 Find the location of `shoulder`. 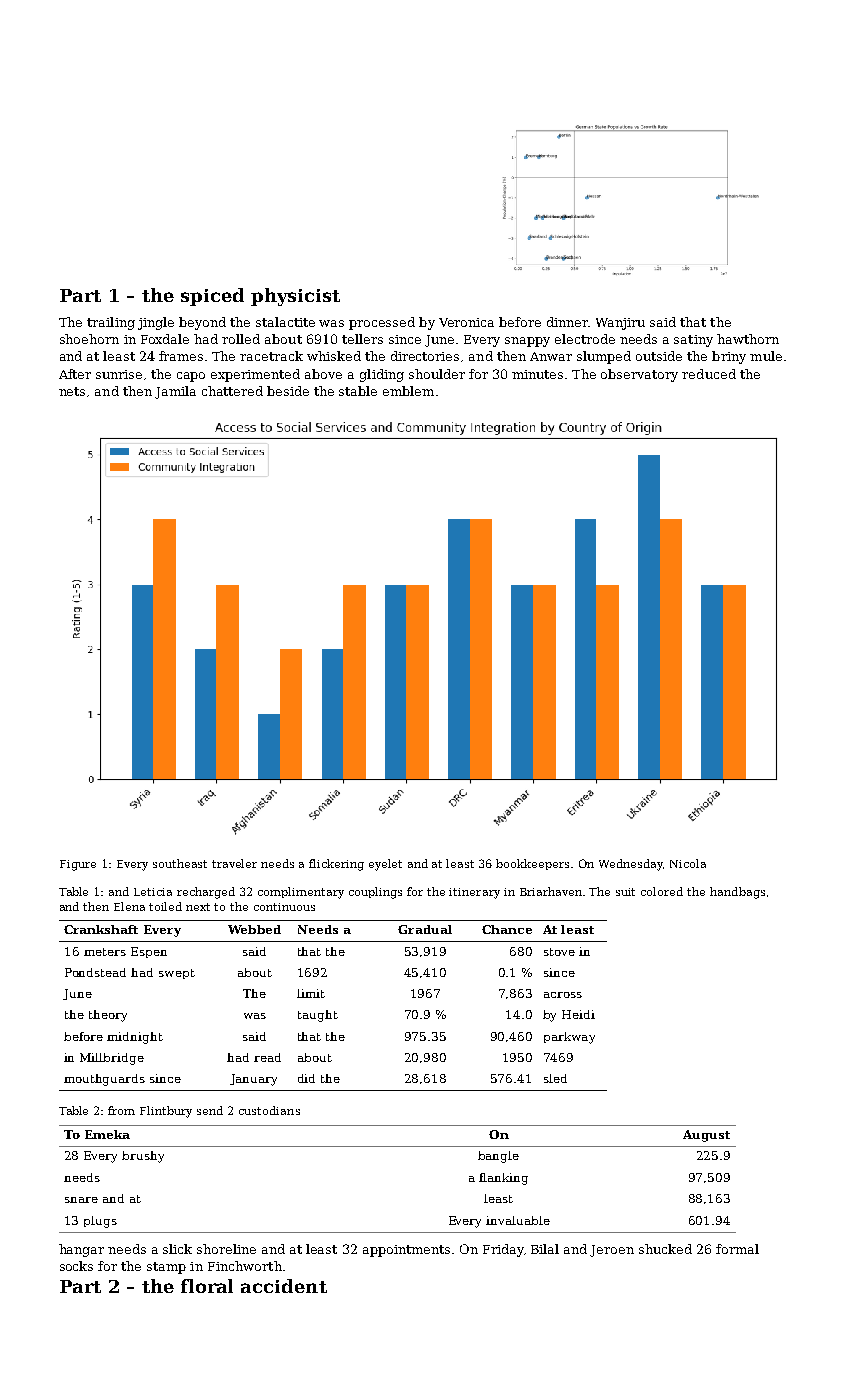

shoulder is located at coordinates (437, 374).
